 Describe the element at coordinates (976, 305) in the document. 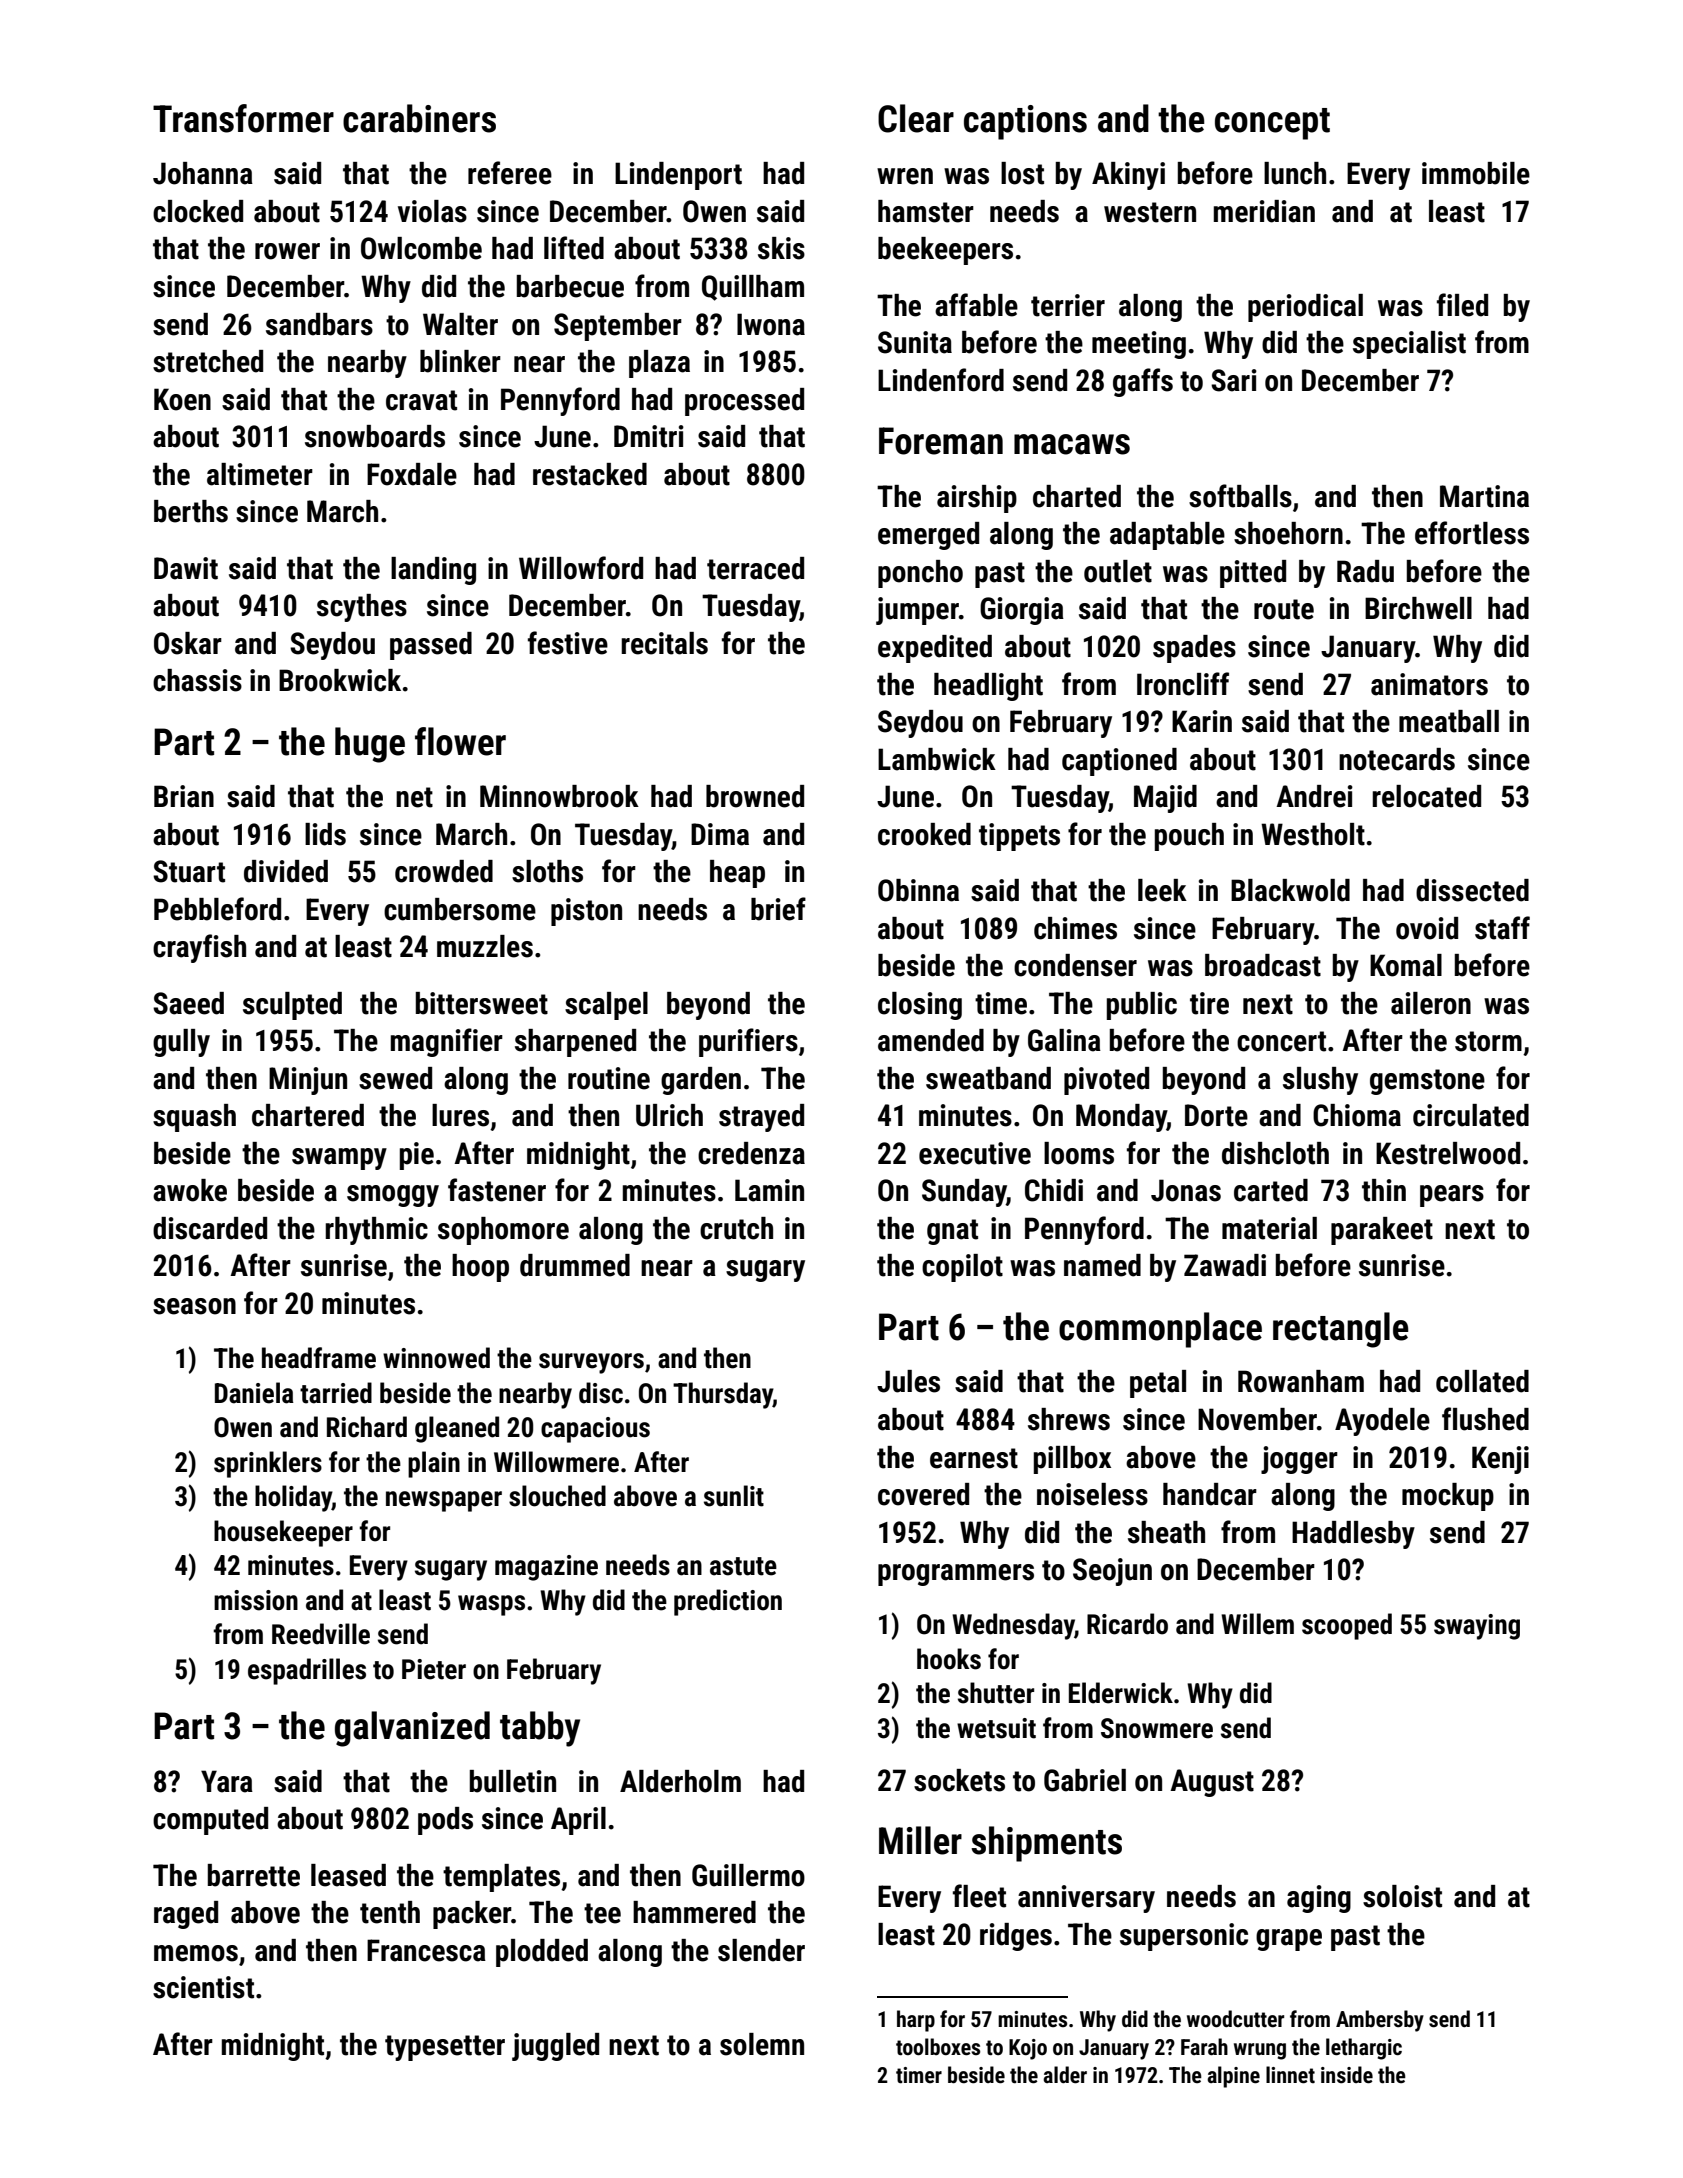

I see `affable` at that location.
